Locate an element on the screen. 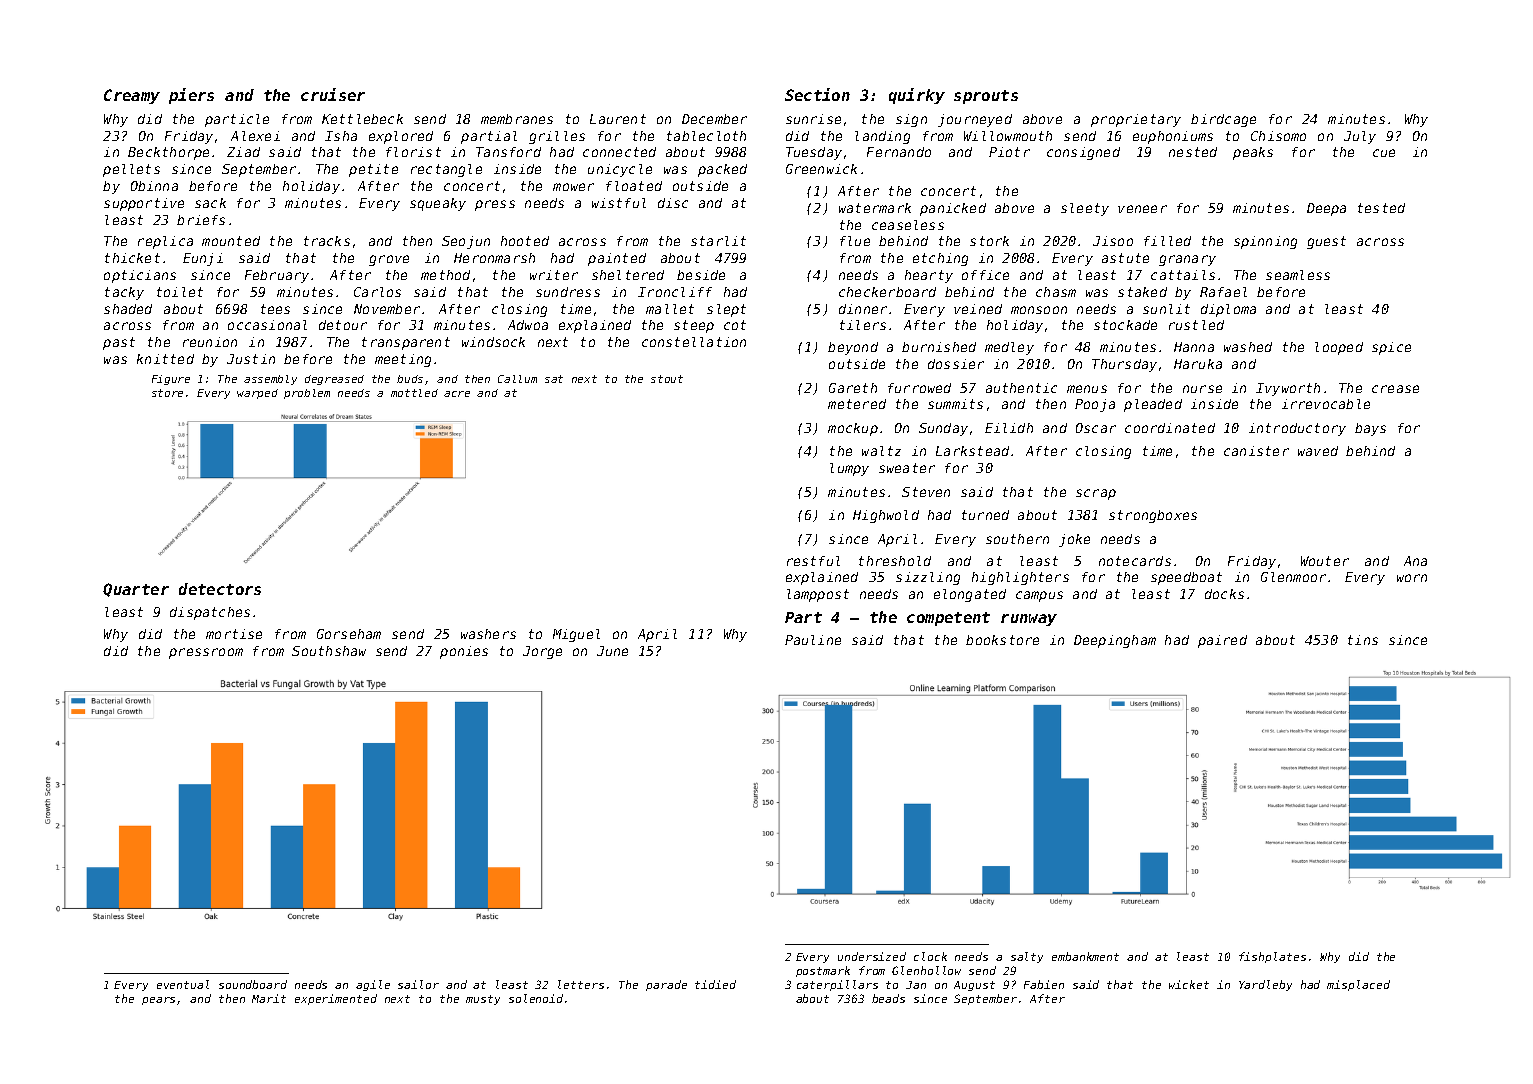 This screenshot has height=1084, width=1533. Miguel is located at coordinates (576, 635).
